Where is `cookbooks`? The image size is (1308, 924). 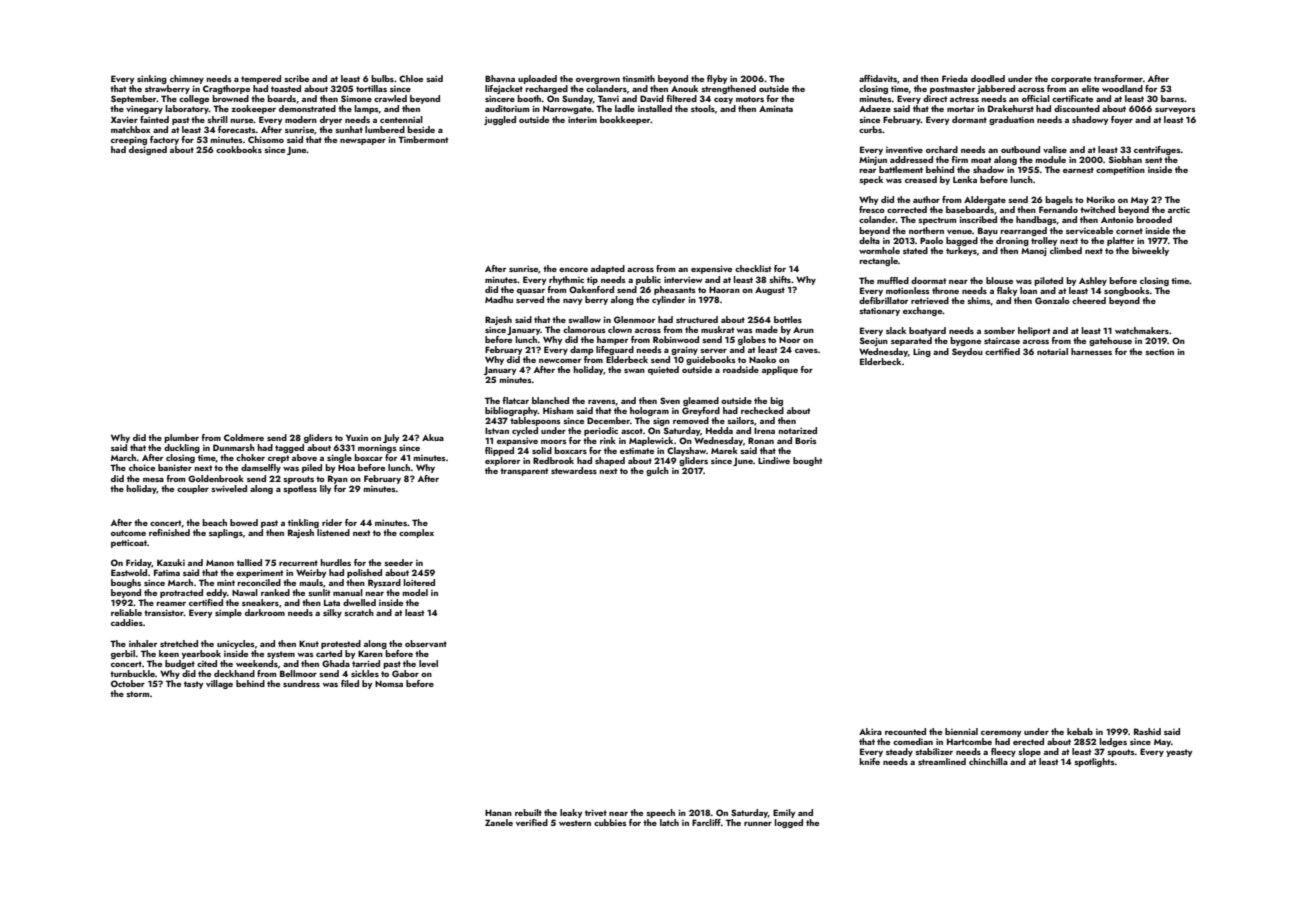
cookbooks is located at coordinates (239, 149).
